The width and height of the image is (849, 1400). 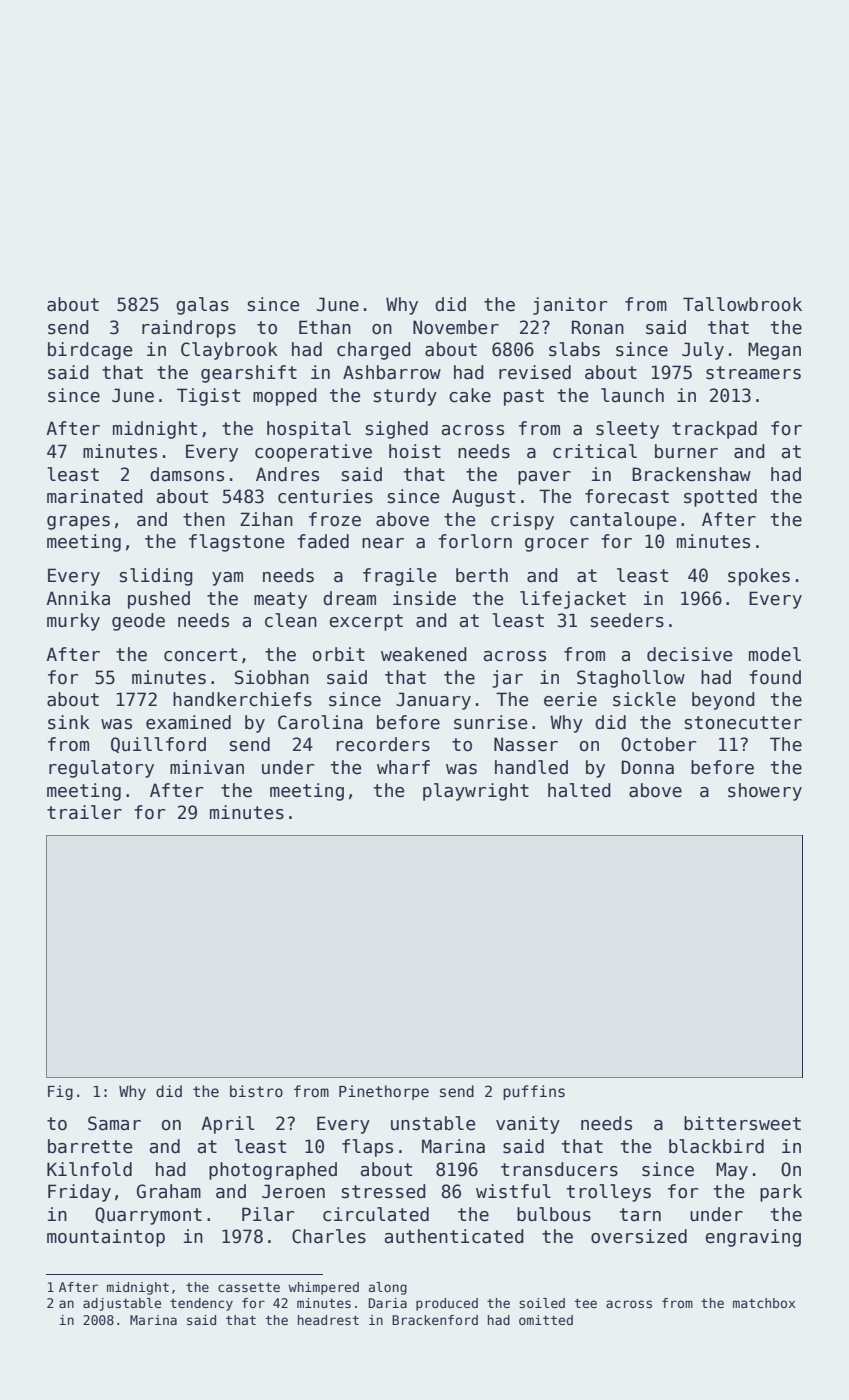 I want to click on tendency, so click(x=201, y=1304).
